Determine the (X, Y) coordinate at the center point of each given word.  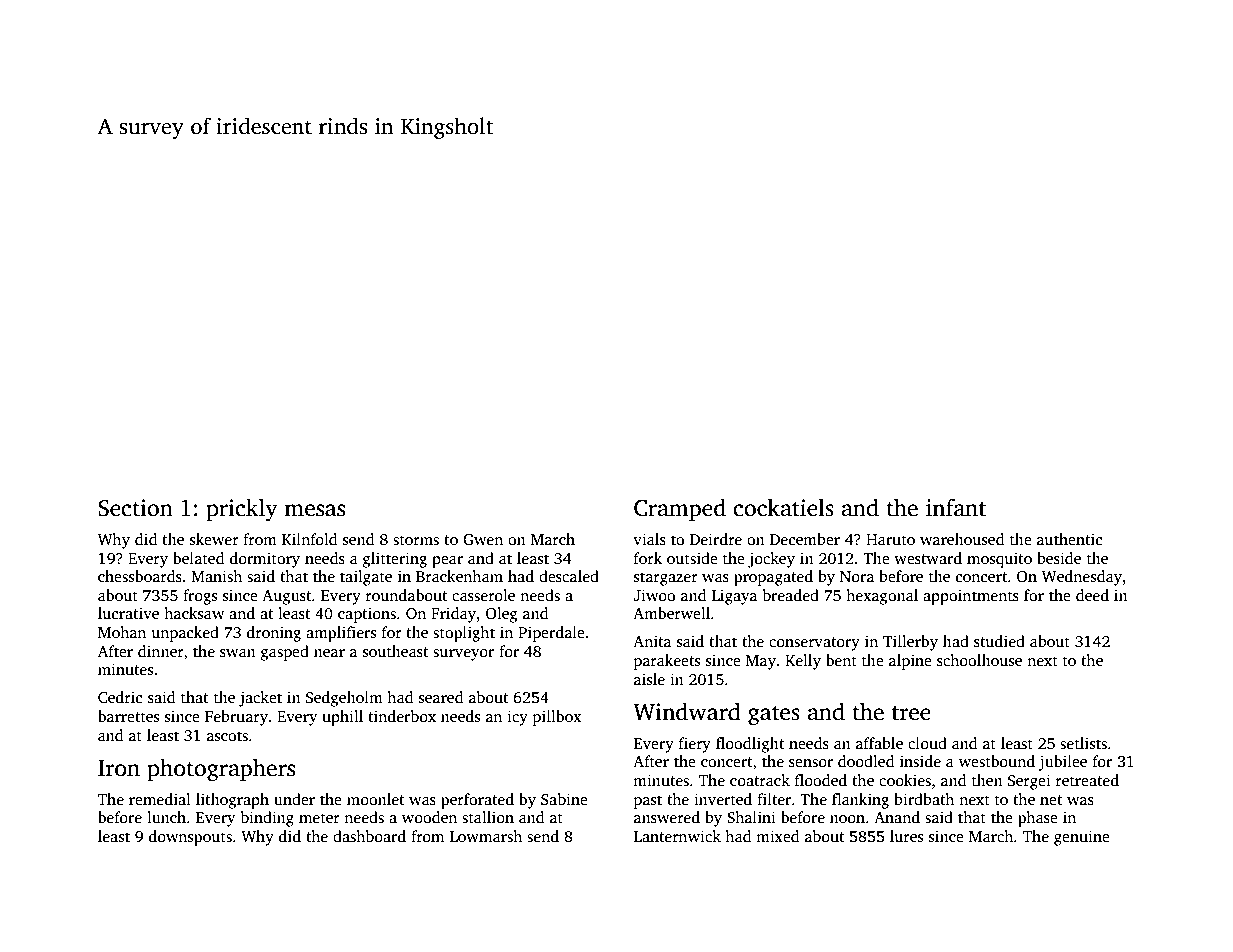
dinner (161, 651)
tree (911, 713)
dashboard (369, 836)
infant (956, 508)
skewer (214, 539)
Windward (687, 712)
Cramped (680, 510)
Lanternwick (677, 836)
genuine (1082, 838)
